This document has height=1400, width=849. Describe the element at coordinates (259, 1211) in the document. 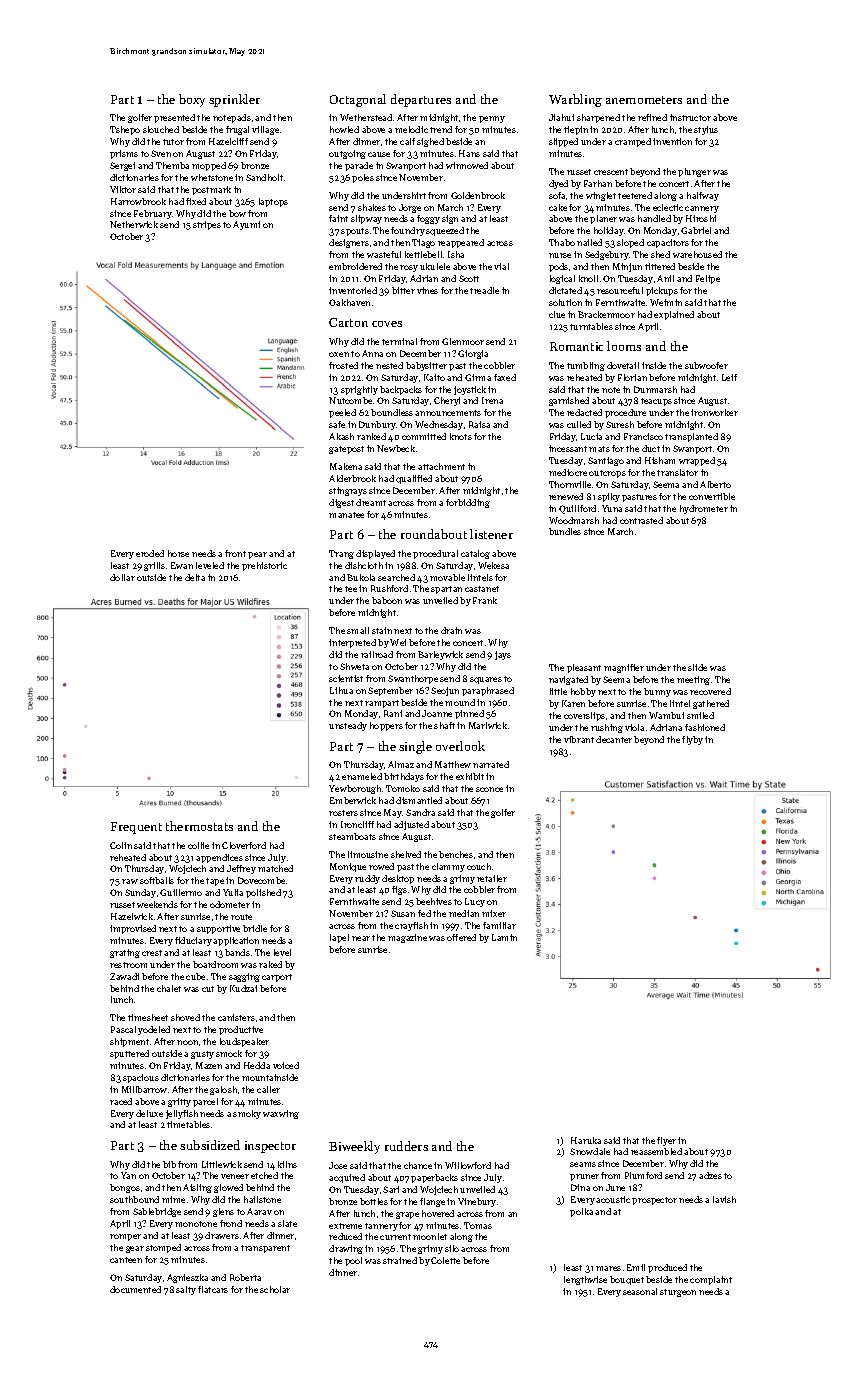

I see `Aarav` at that location.
